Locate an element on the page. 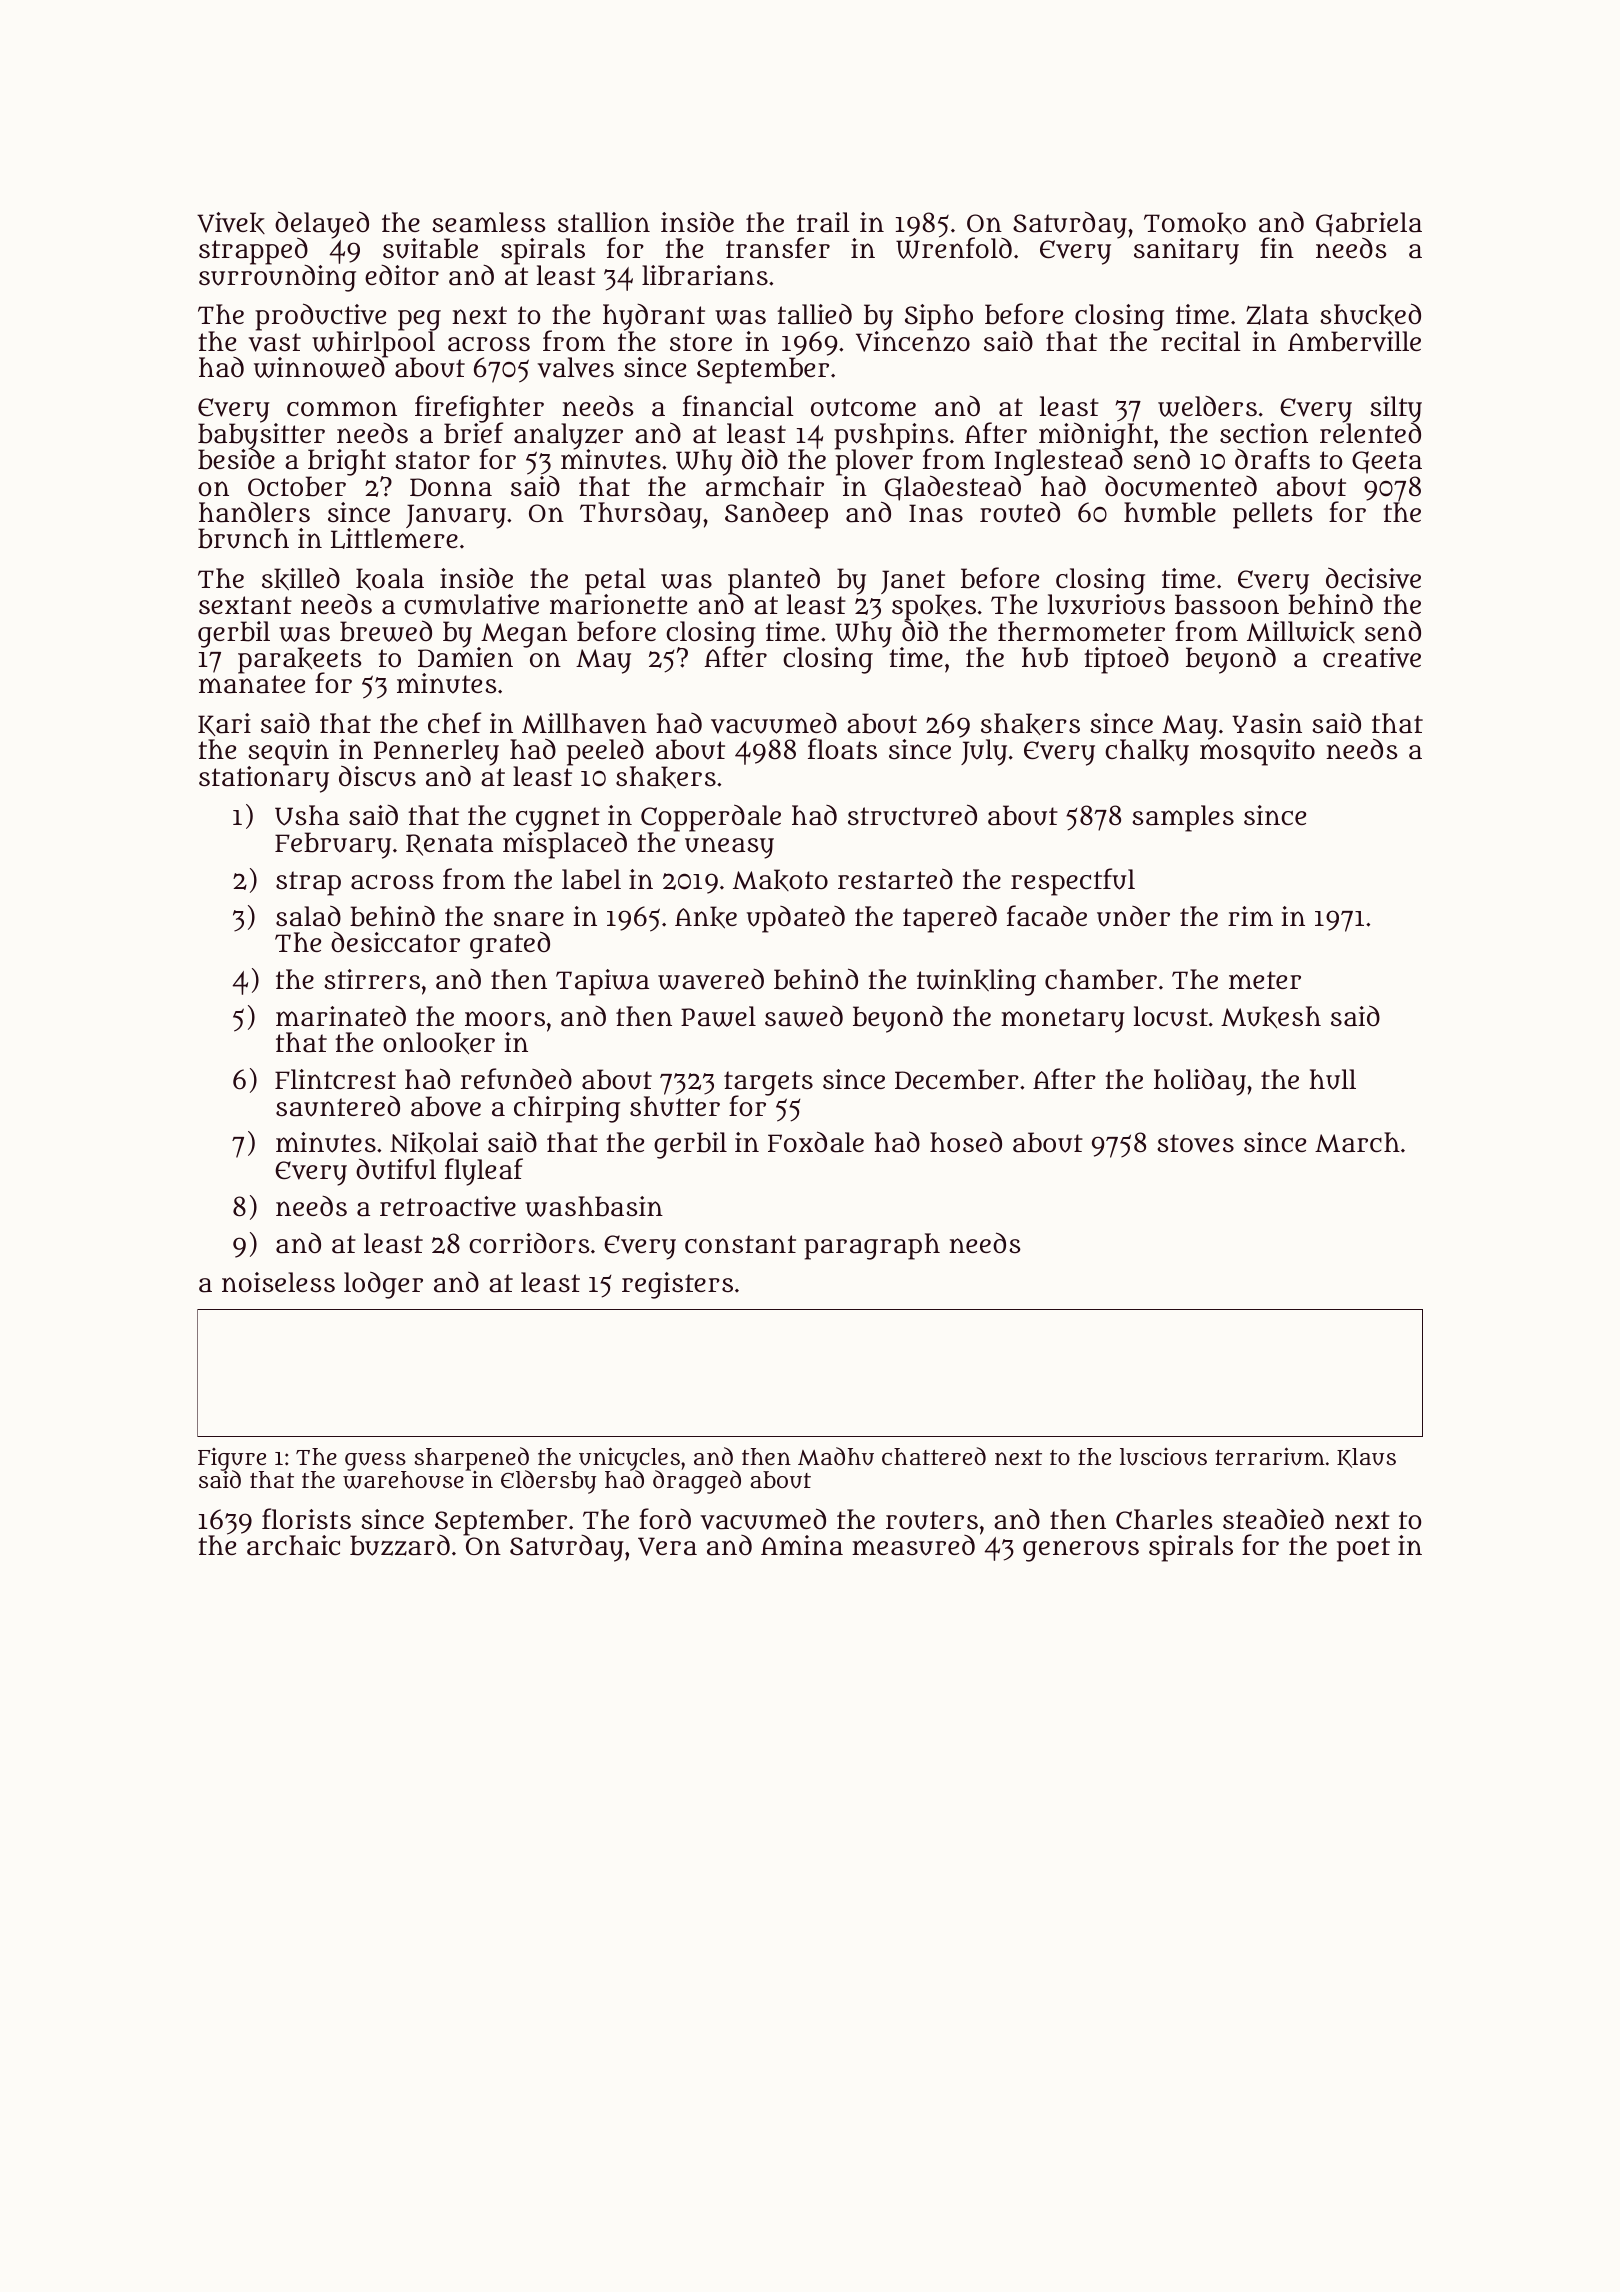 Image resolution: width=1620 pixels, height=2292 pixels. registers is located at coordinates (677, 1285).
